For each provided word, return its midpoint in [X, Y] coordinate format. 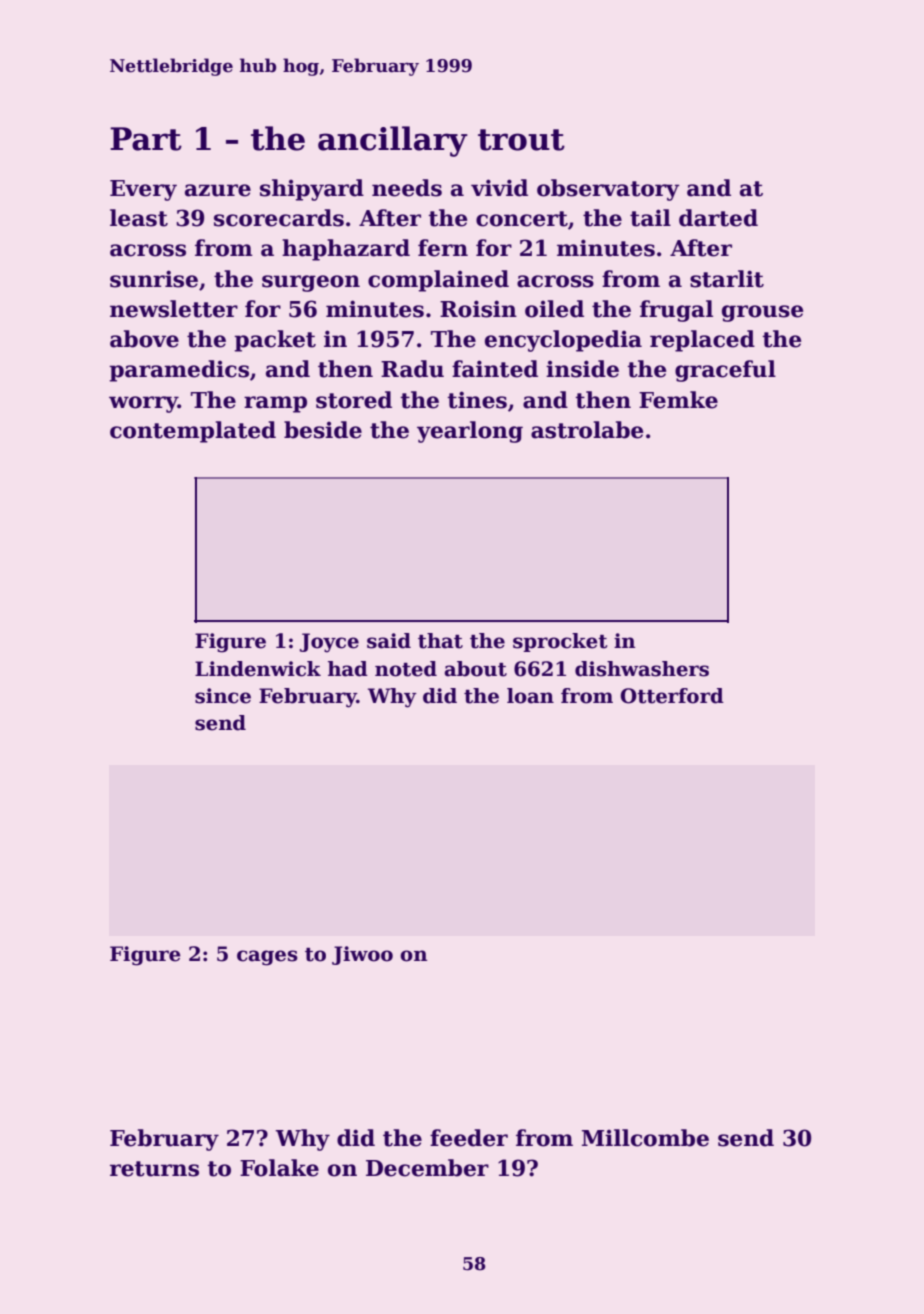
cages [267, 958]
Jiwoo [362, 955]
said [389, 641]
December [427, 1168]
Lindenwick [258, 669]
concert [522, 219]
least [139, 218]
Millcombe [645, 1138]
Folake [279, 1168]
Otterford [672, 696]
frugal [676, 311]
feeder [469, 1138]
